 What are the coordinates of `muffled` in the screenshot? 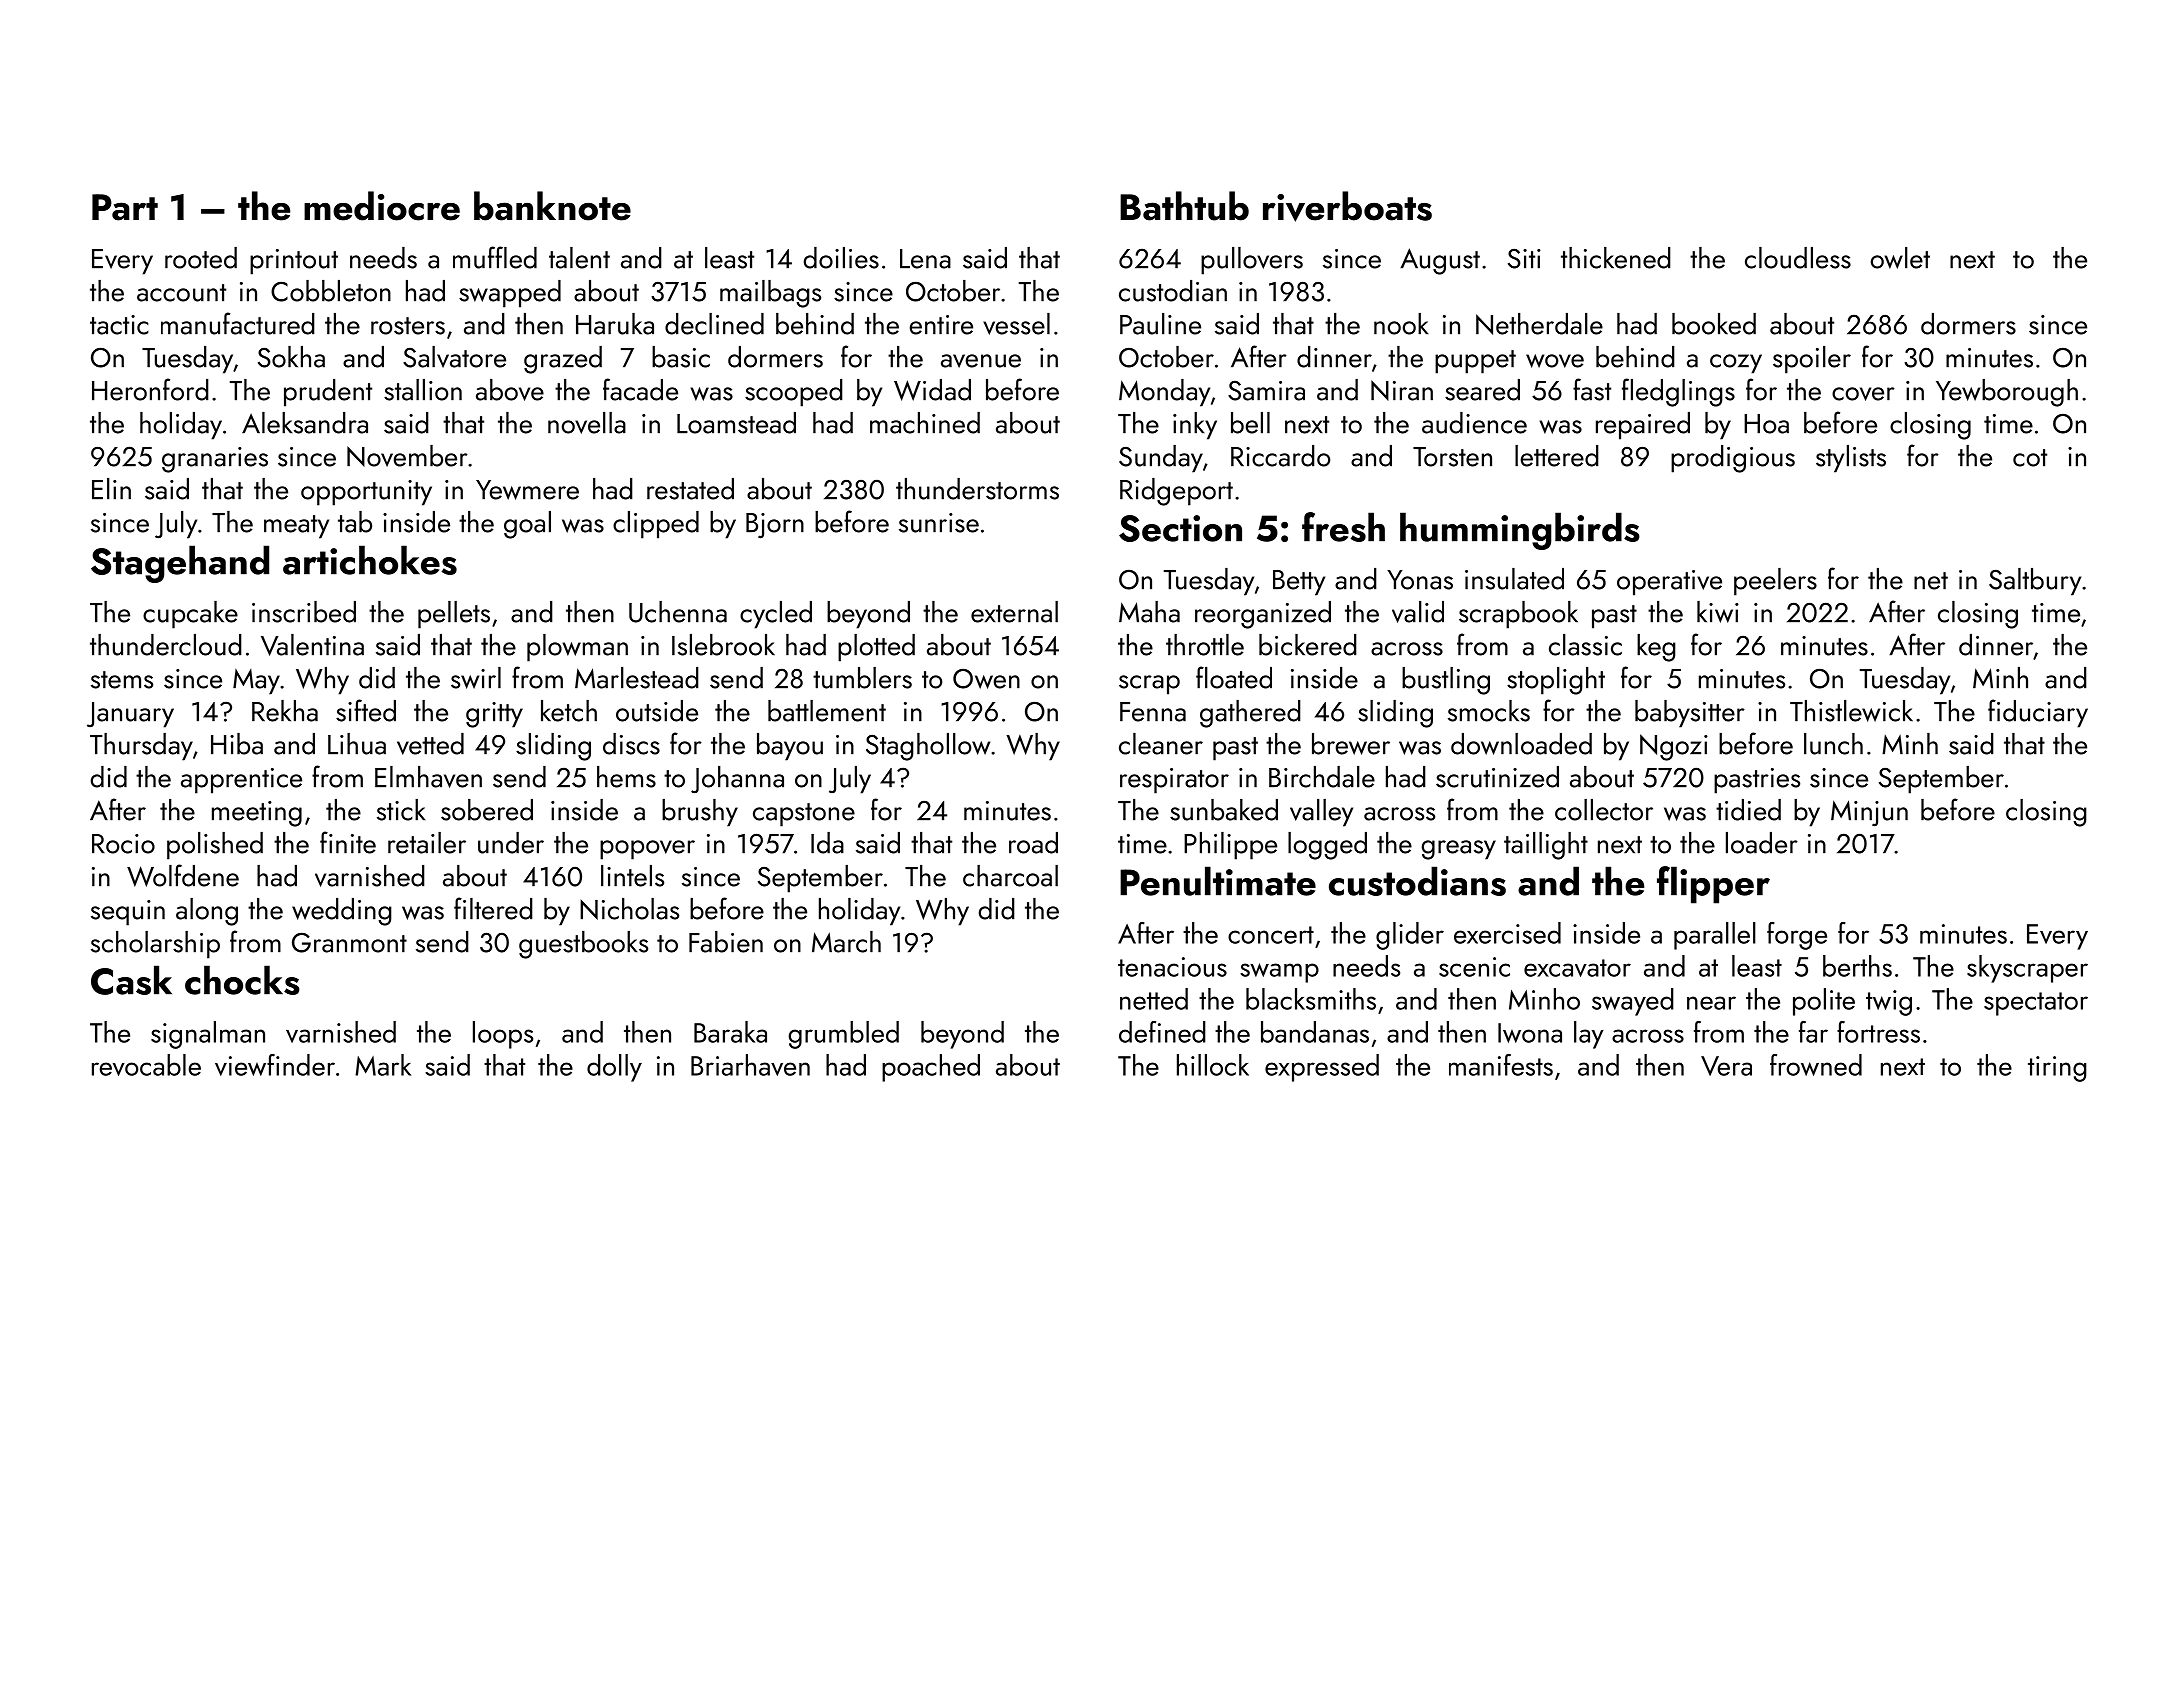 It's located at (495, 257).
